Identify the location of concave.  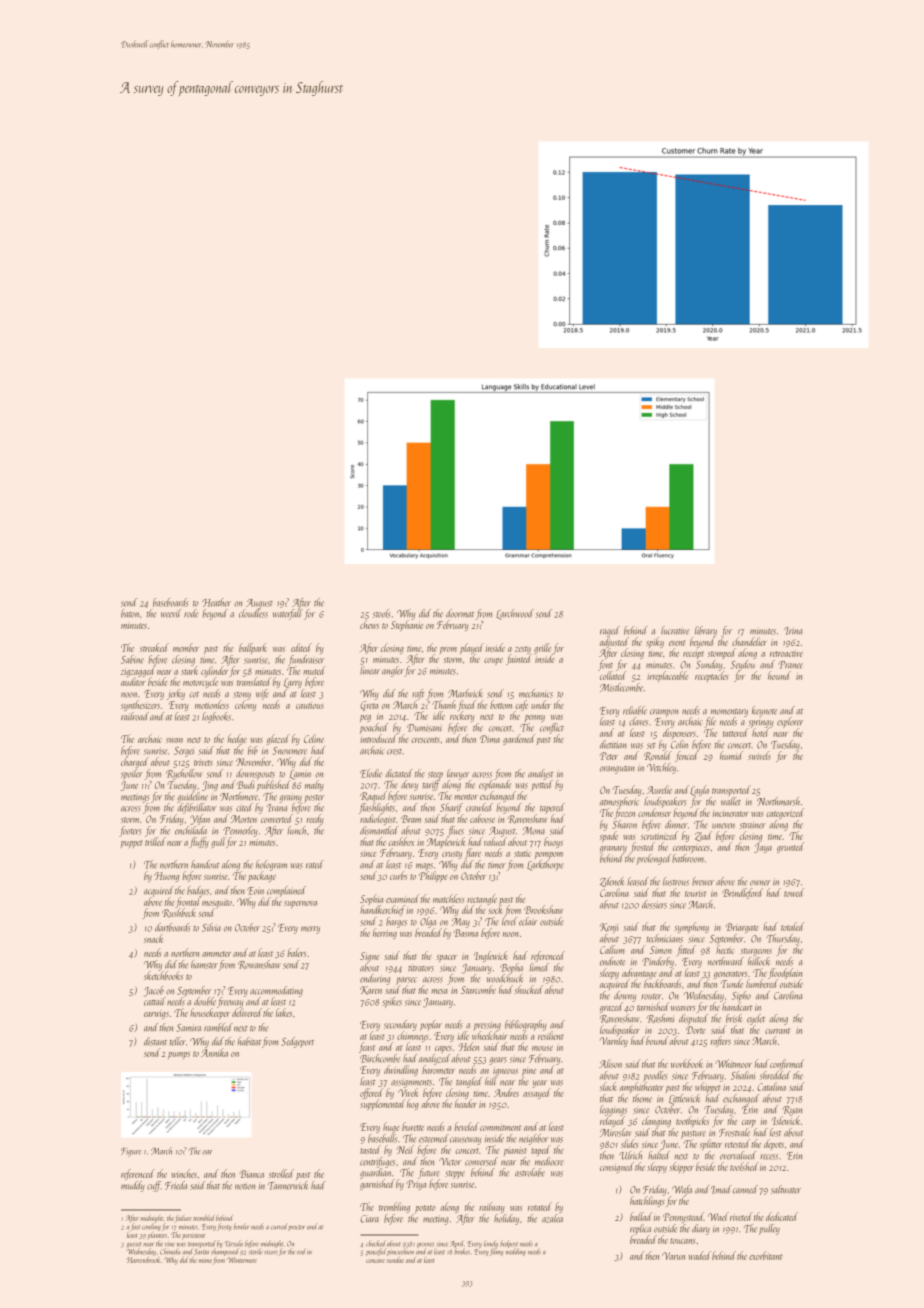
(375, 1261).
